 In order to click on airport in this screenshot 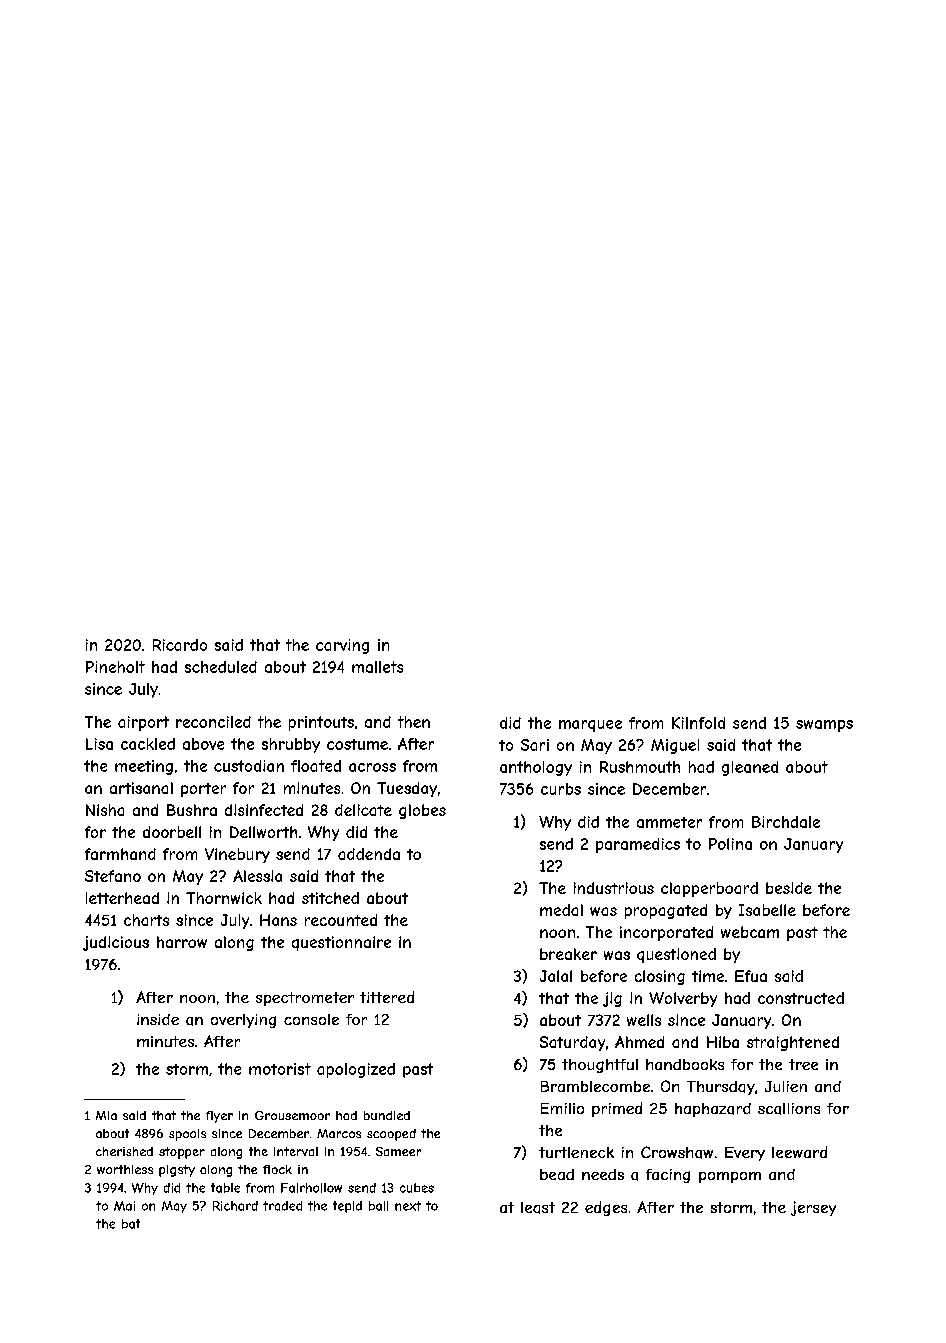, I will do `click(143, 723)`.
